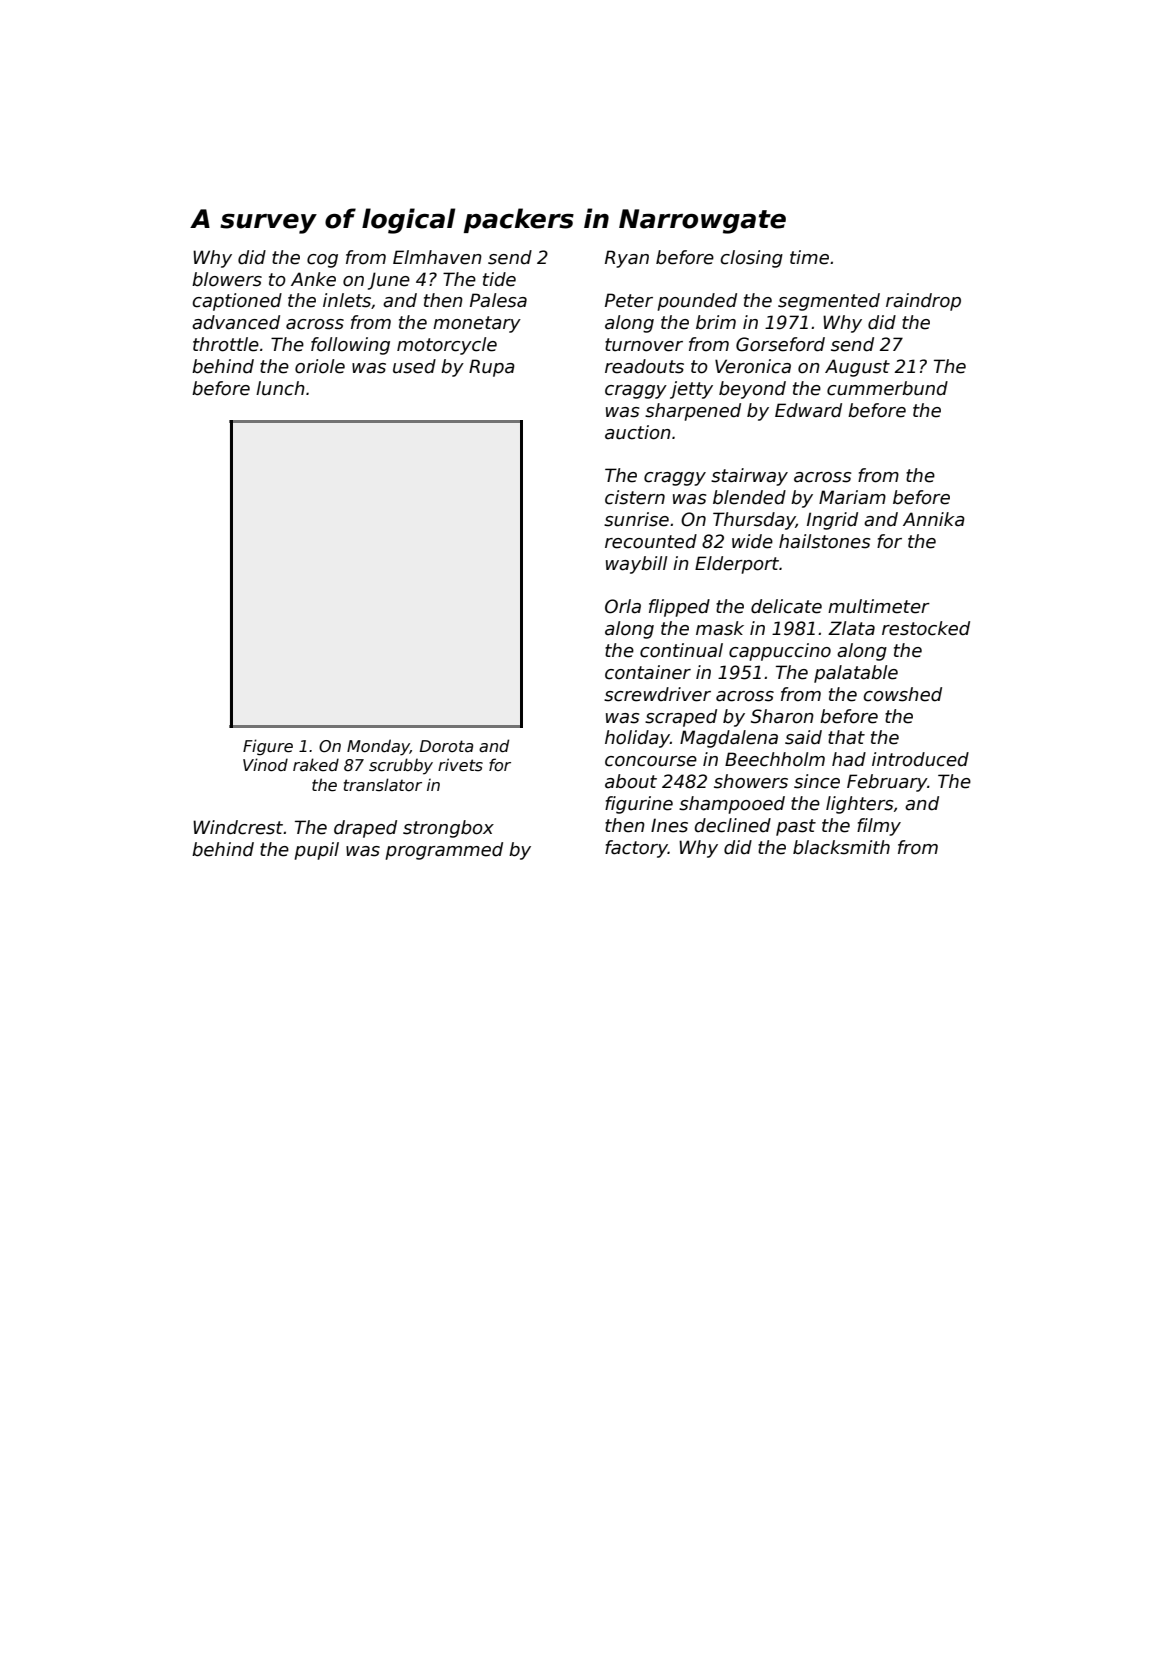 This screenshot has width=1165, height=1654. I want to click on Anke, so click(313, 279).
